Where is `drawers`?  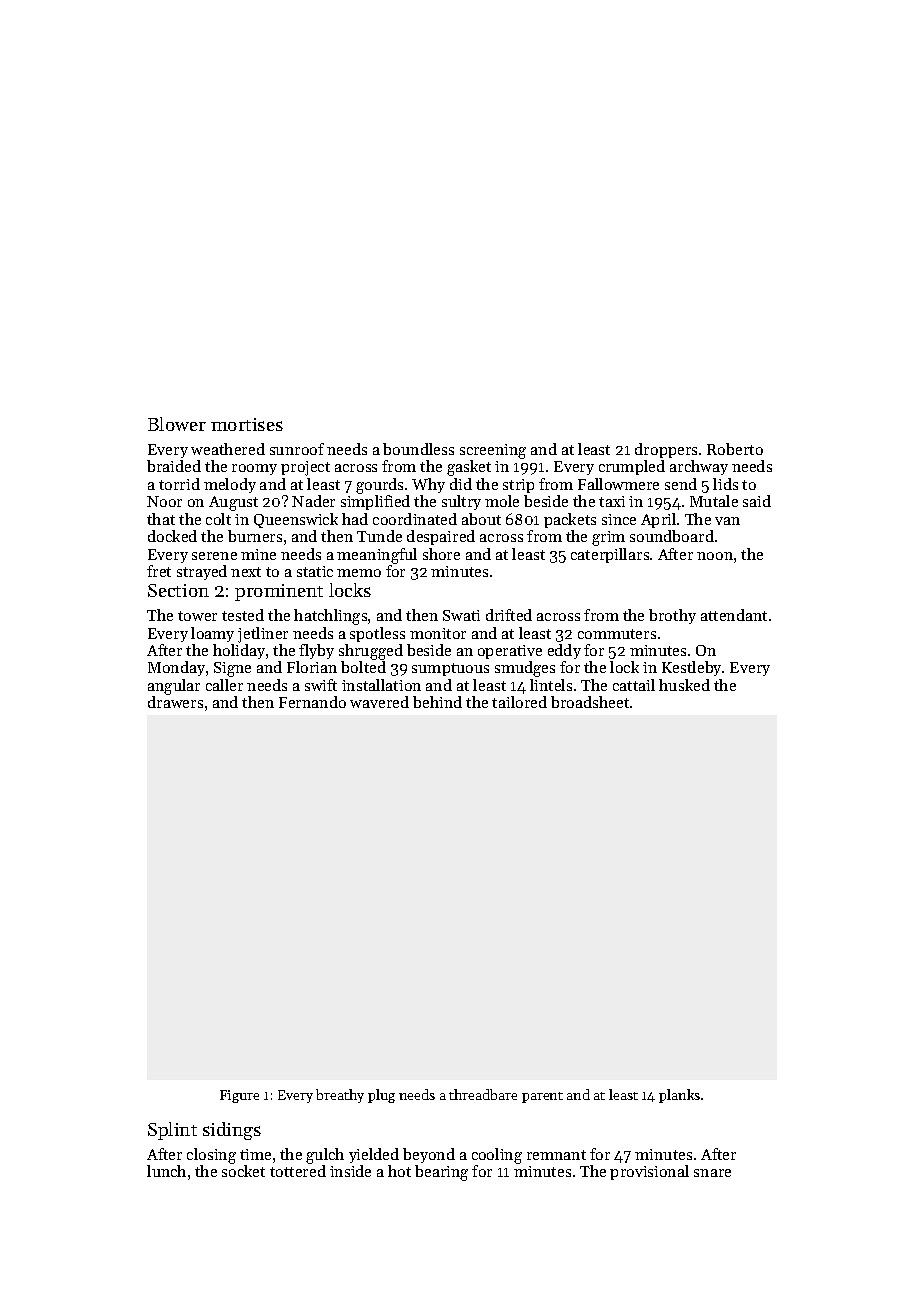
drawers is located at coordinates (175, 702).
